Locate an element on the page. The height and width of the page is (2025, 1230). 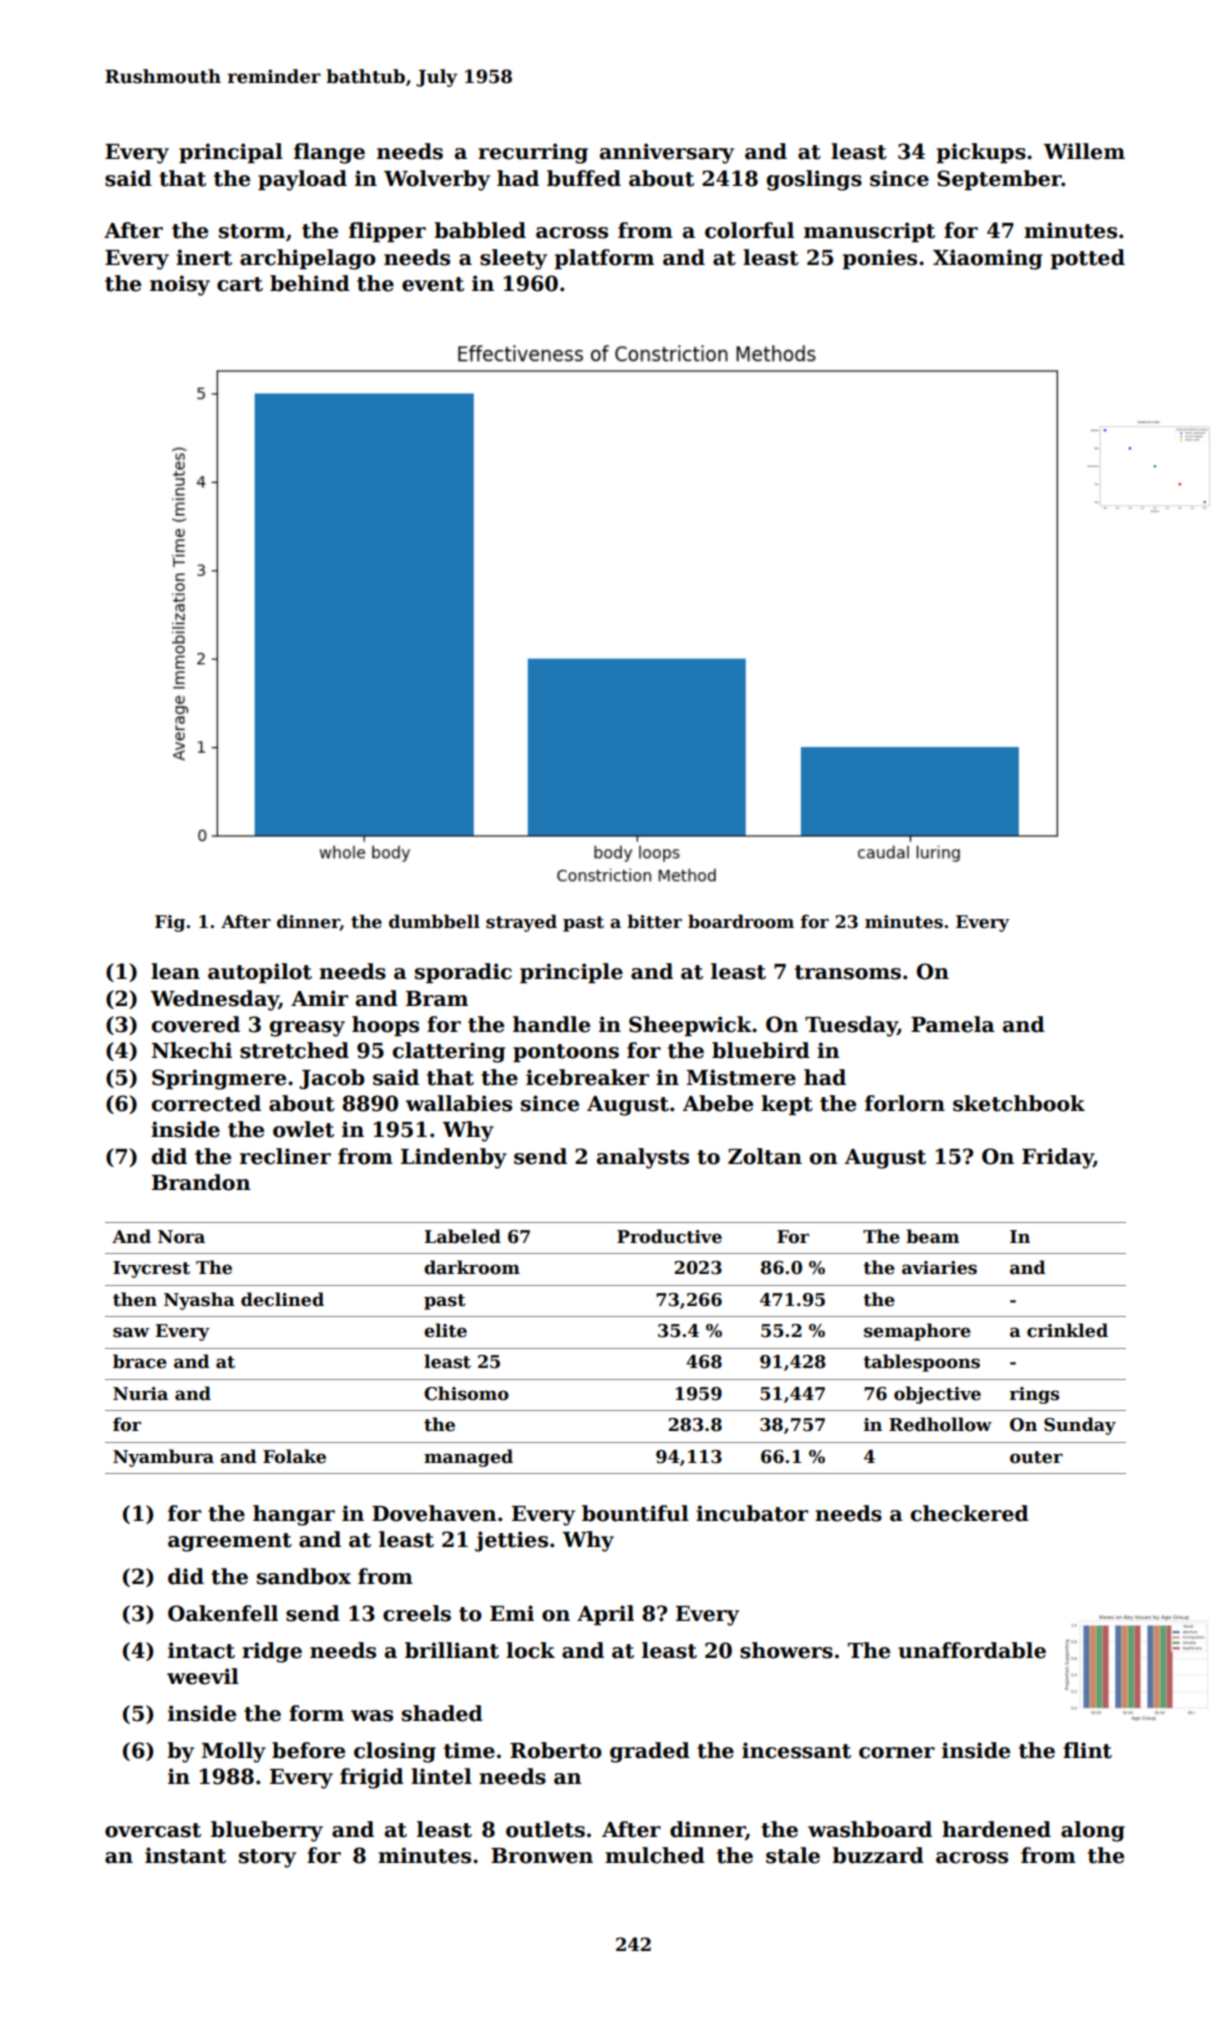
Willem is located at coordinates (1084, 151).
